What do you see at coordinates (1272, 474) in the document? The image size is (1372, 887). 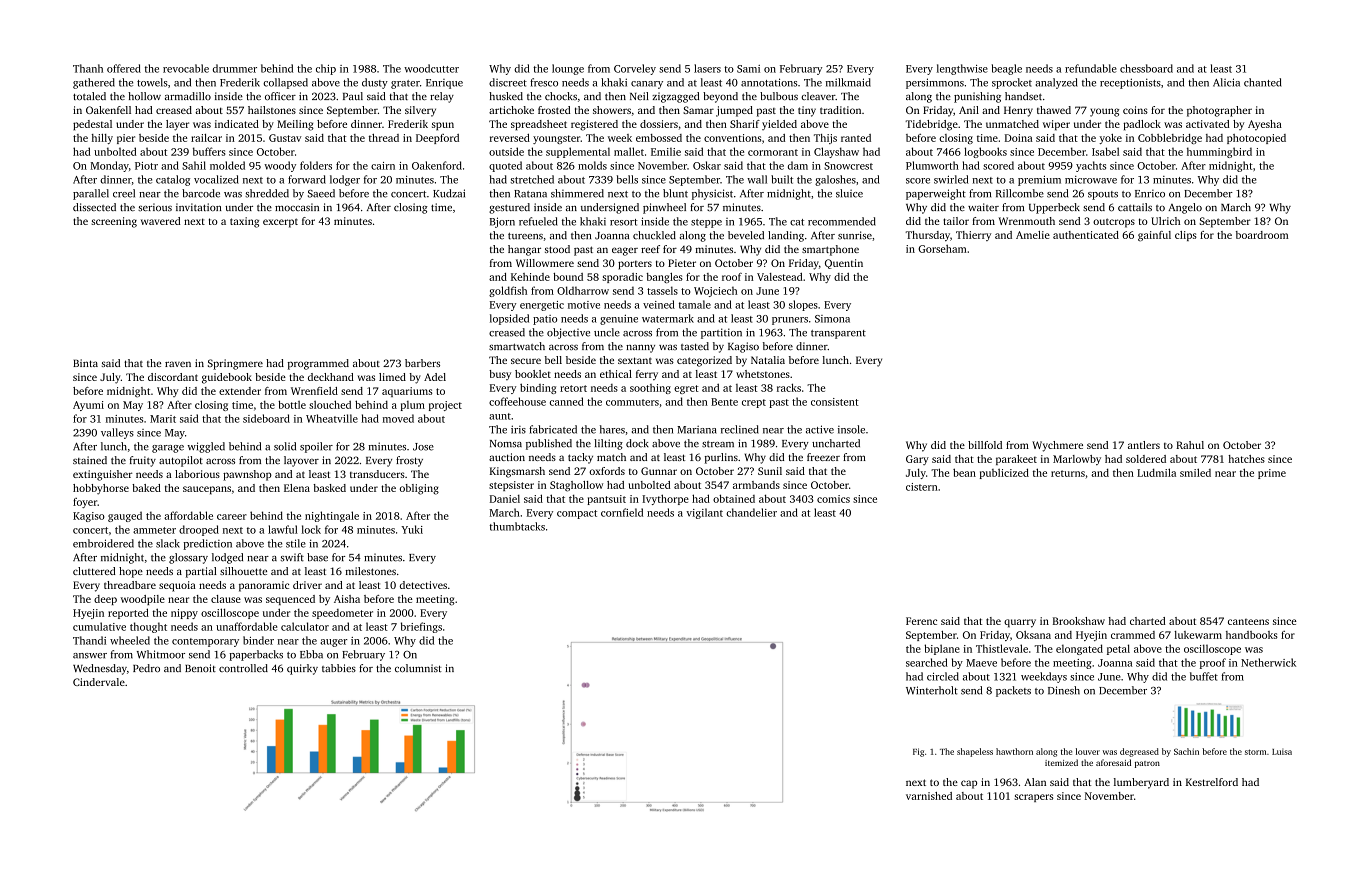 I see `prime` at bounding box center [1272, 474].
